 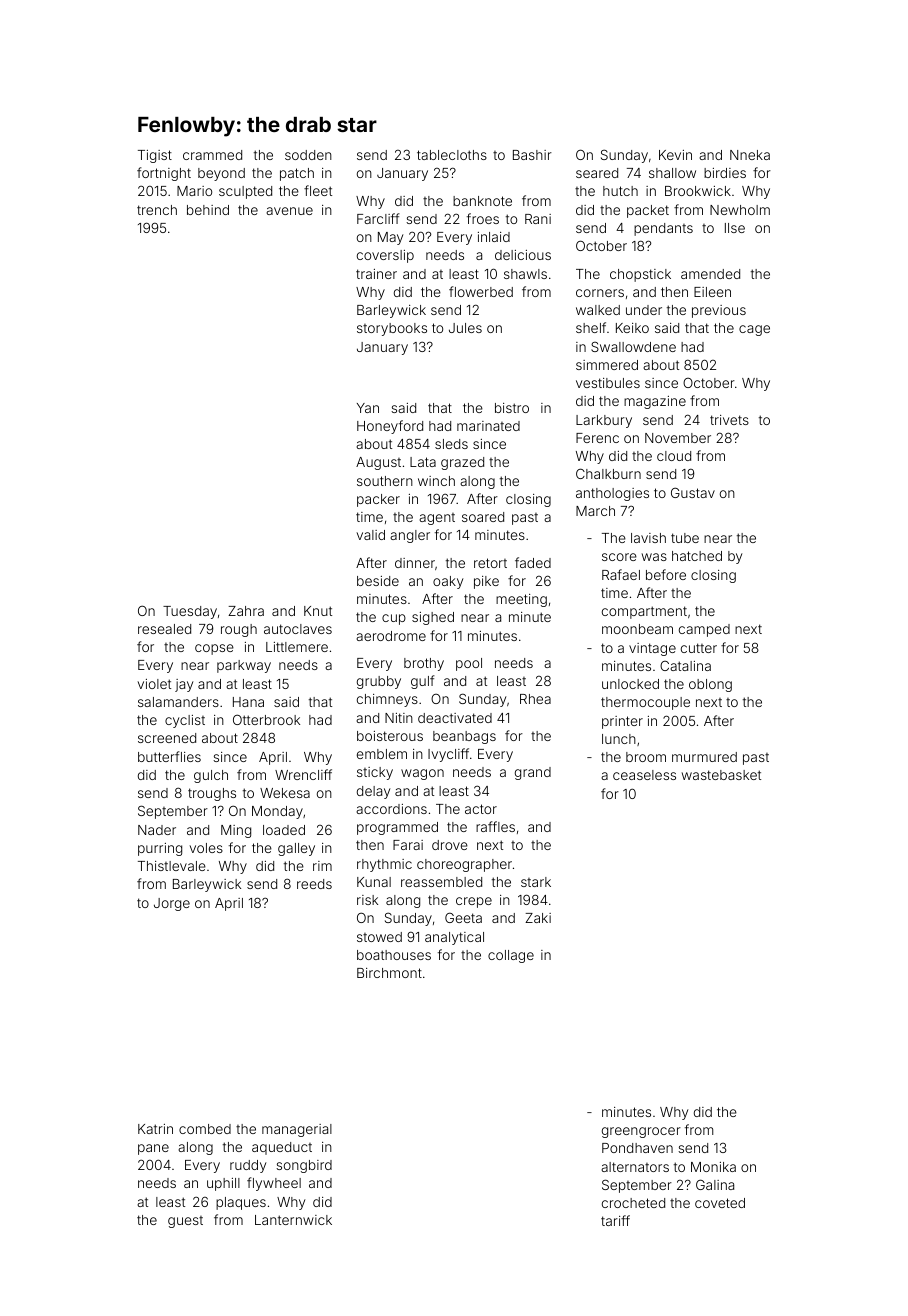 I want to click on rhythmic, so click(x=384, y=865).
